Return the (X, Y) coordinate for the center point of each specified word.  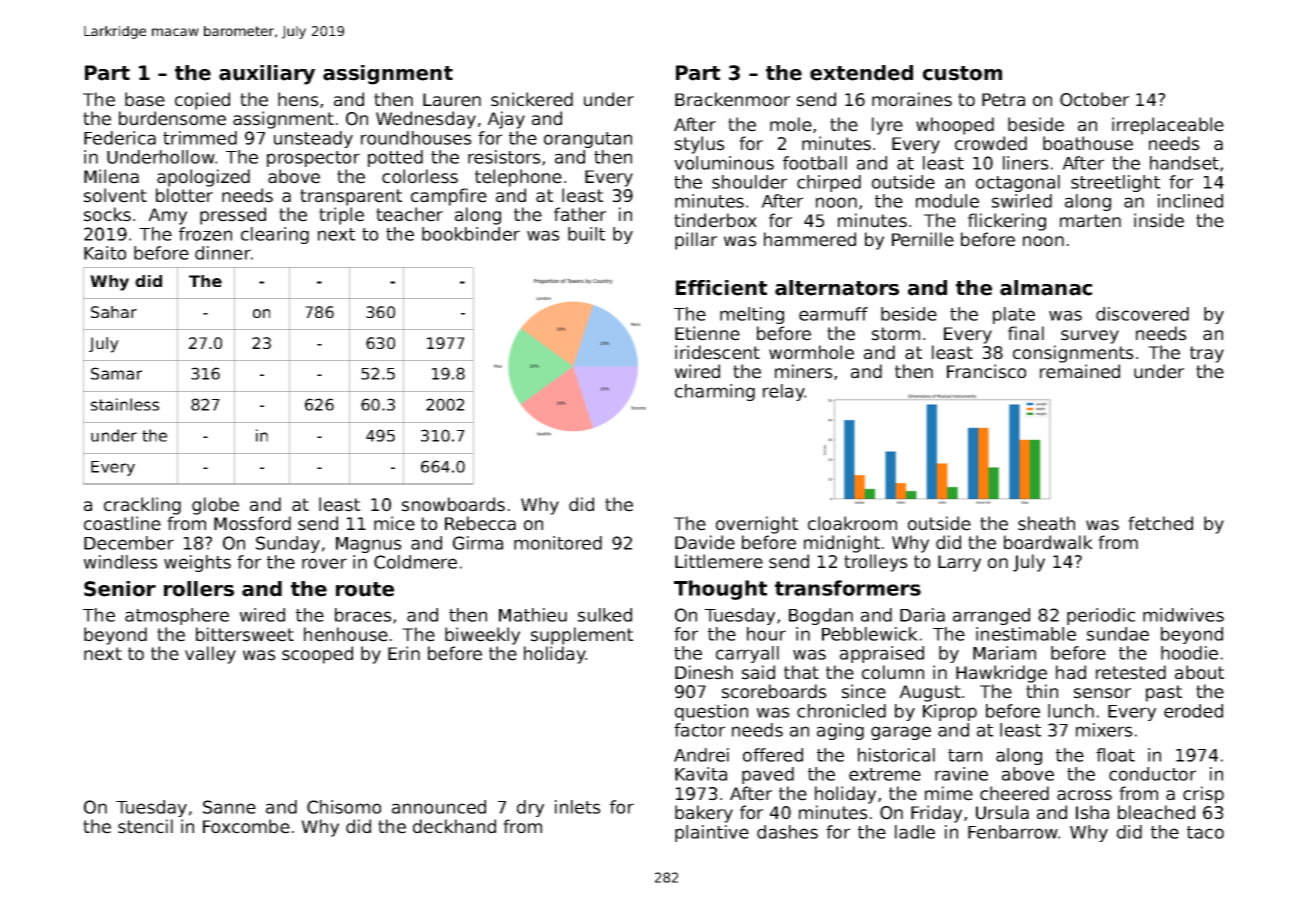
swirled (1022, 201)
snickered (532, 99)
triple (341, 216)
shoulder (749, 182)
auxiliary (267, 75)
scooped (317, 655)
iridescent (717, 352)
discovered (1142, 314)
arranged (991, 616)
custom (962, 73)
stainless (125, 404)
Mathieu (533, 615)
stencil (145, 826)
